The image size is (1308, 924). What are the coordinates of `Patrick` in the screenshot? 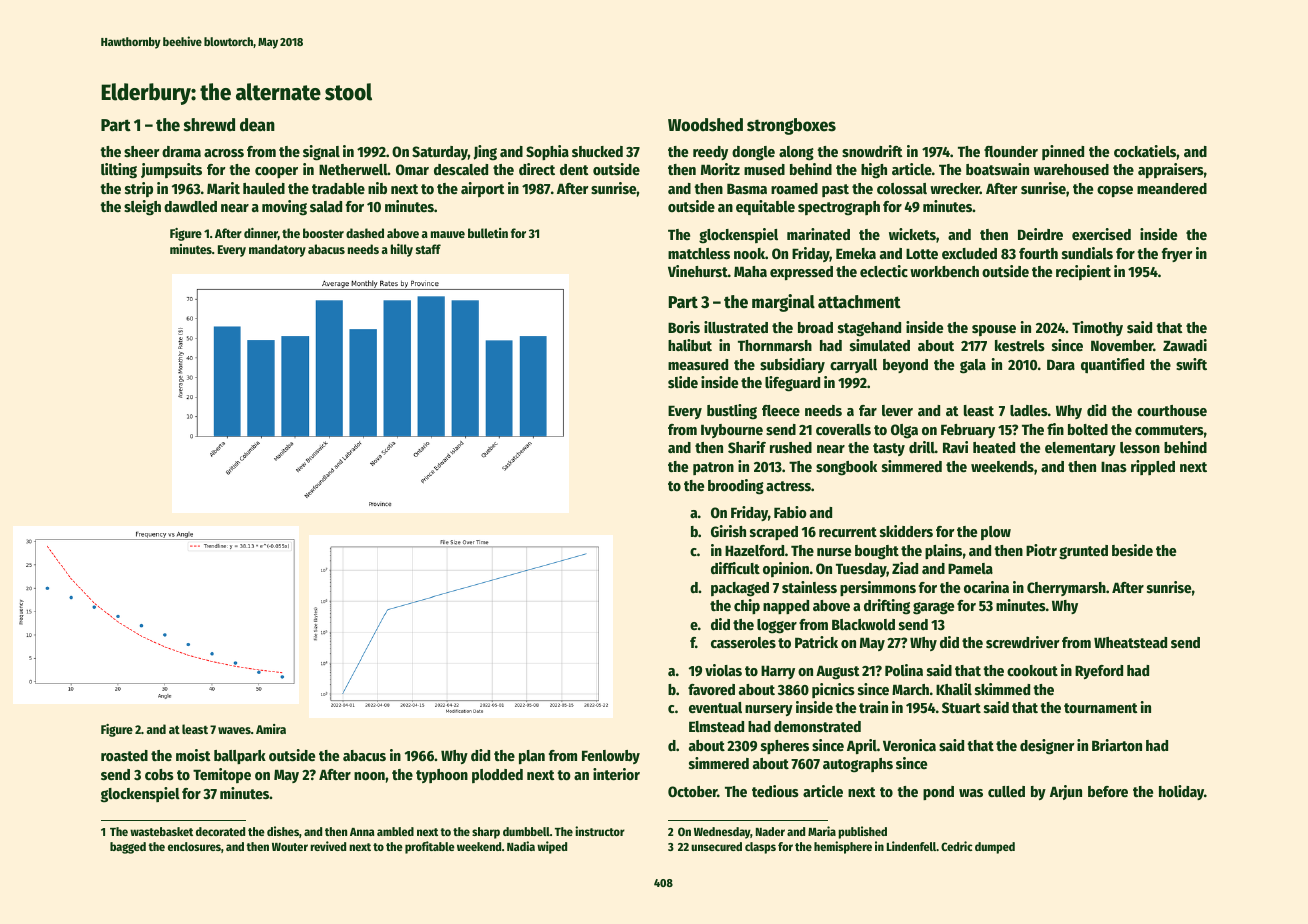 It's located at (816, 642).
